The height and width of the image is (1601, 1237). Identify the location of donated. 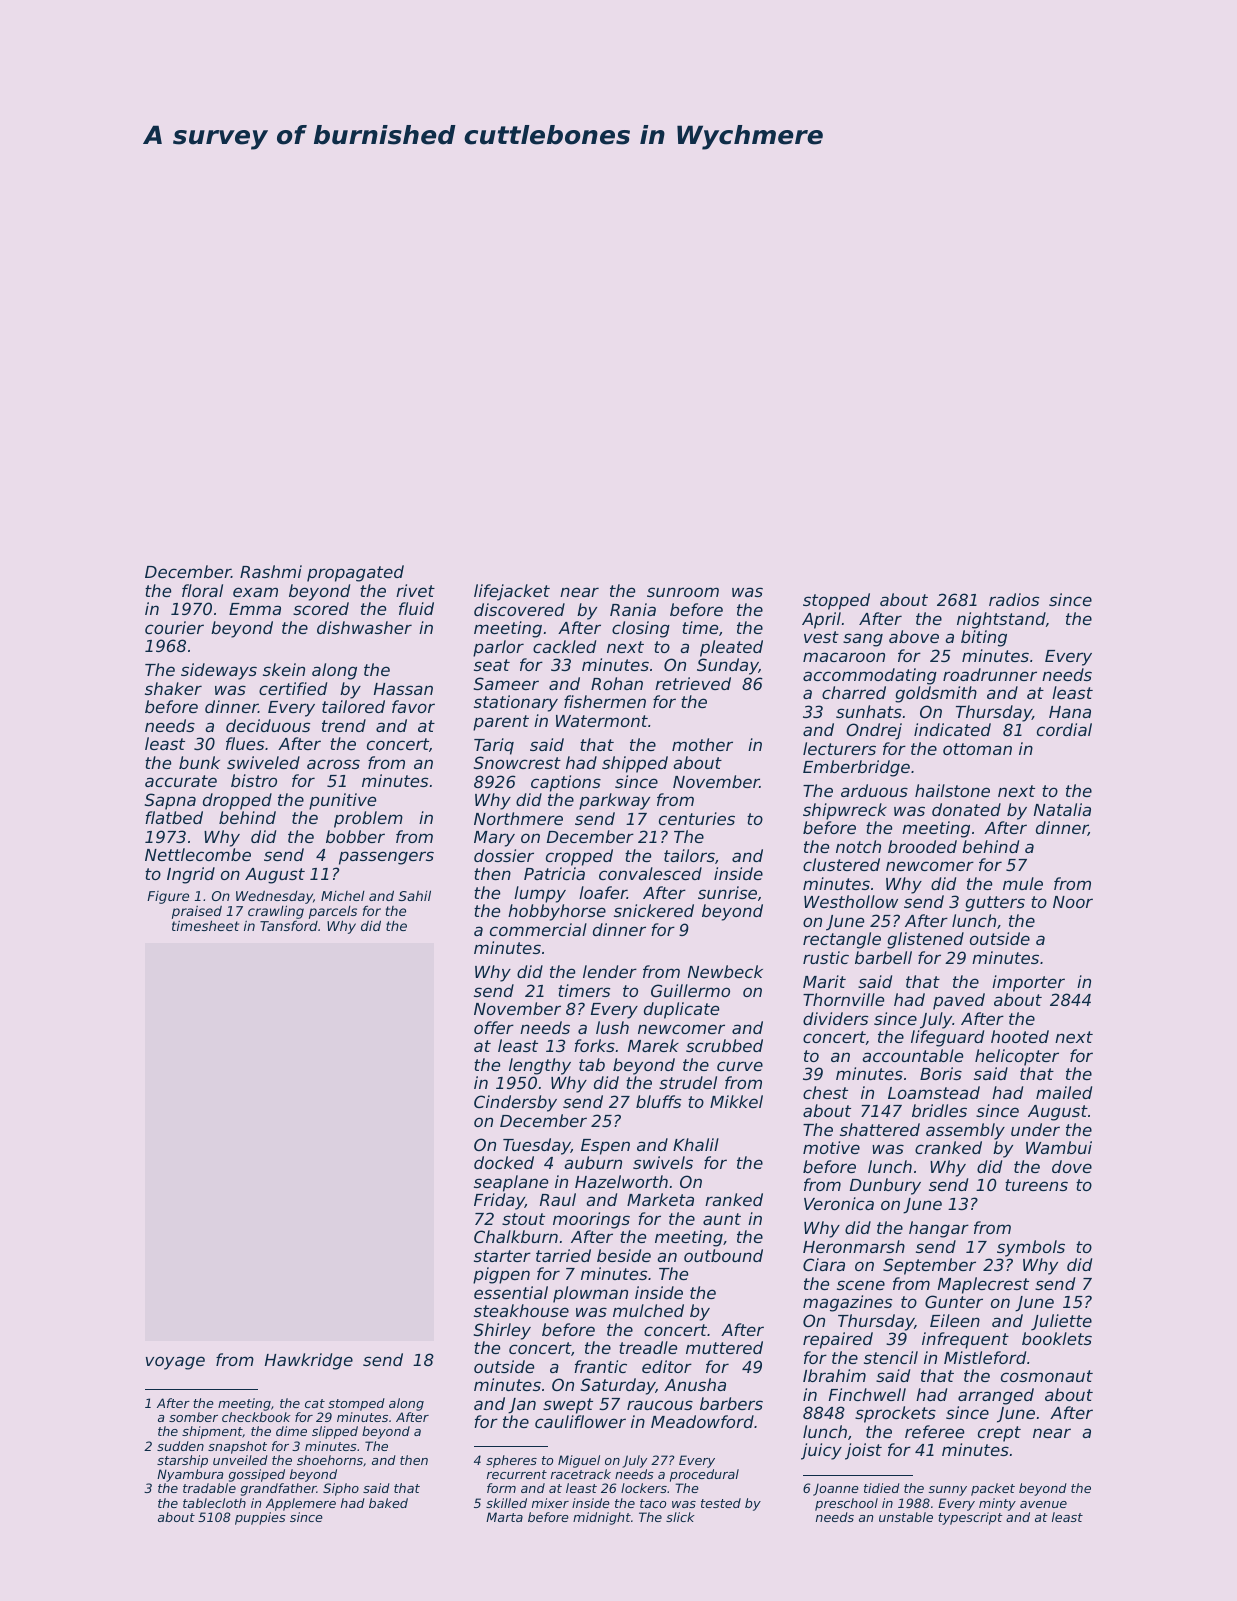
(966, 809).
